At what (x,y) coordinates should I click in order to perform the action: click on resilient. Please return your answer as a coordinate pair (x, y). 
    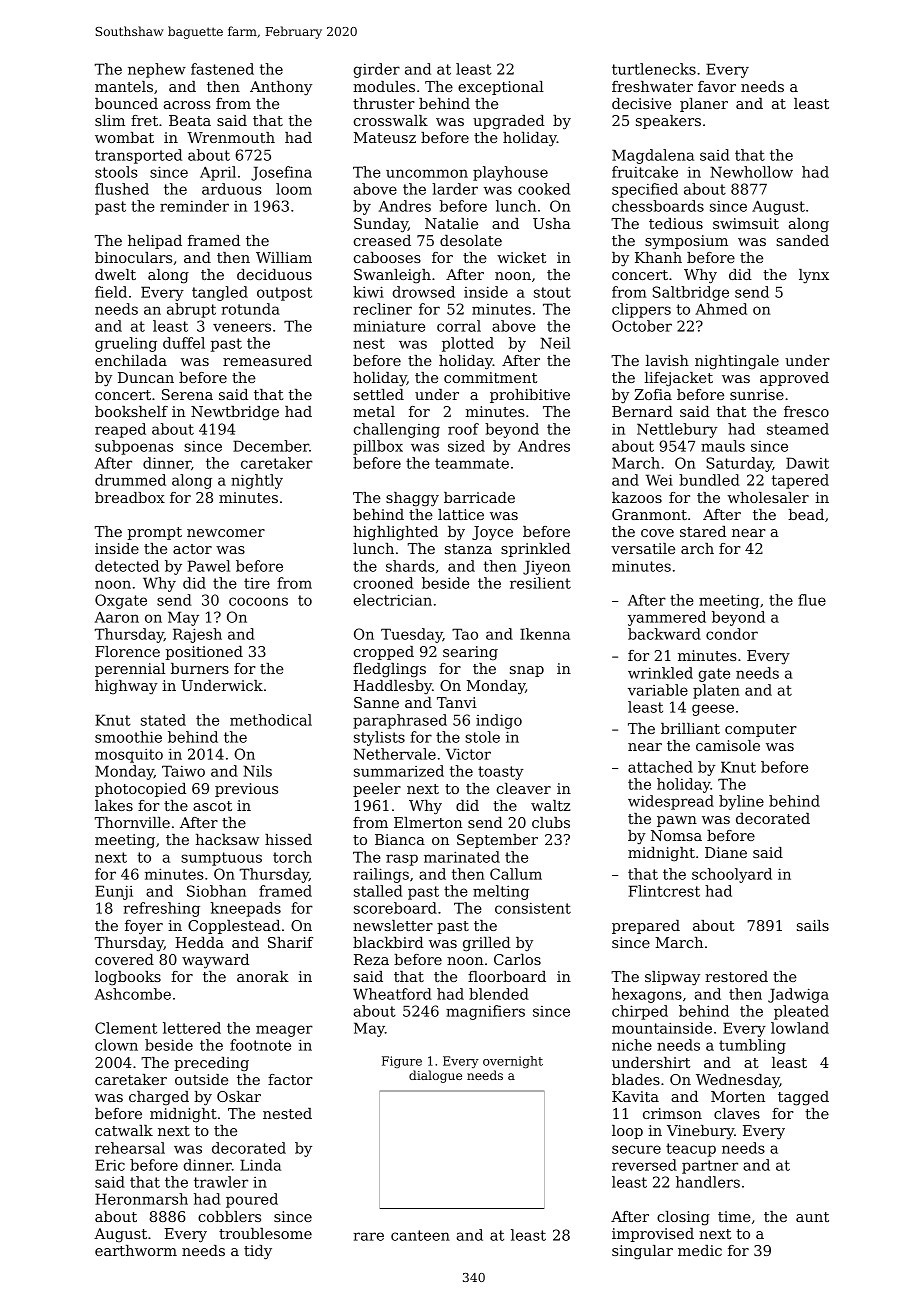
    Looking at the image, I should click on (540, 583).
